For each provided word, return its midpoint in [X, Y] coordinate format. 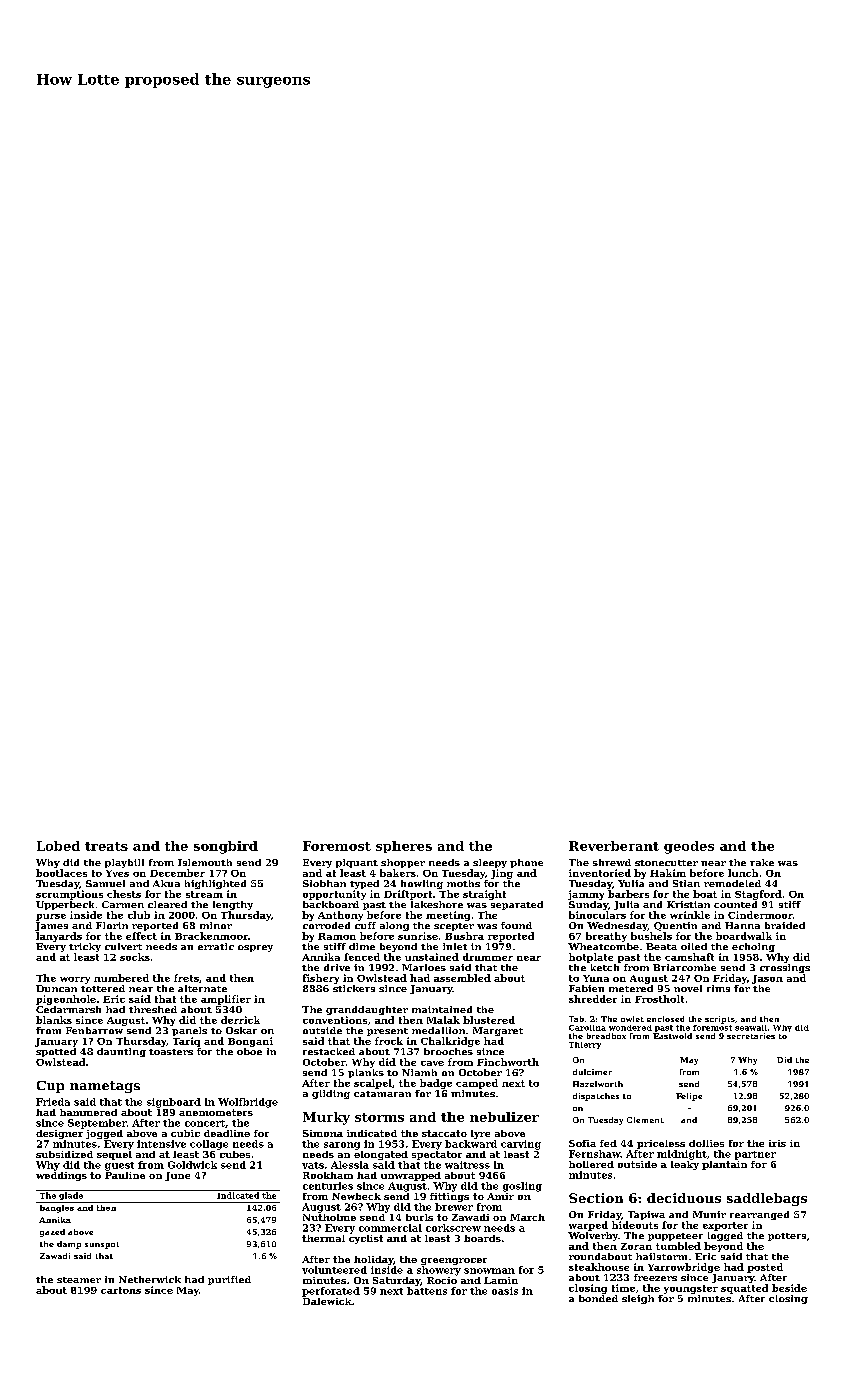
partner [755, 1155]
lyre [480, 1134]
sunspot [102, 1245]
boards [482, 1238]
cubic [185, 1133]
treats [106, 846]
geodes [689, 847]
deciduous [684, 1198]
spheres [404, 847]
